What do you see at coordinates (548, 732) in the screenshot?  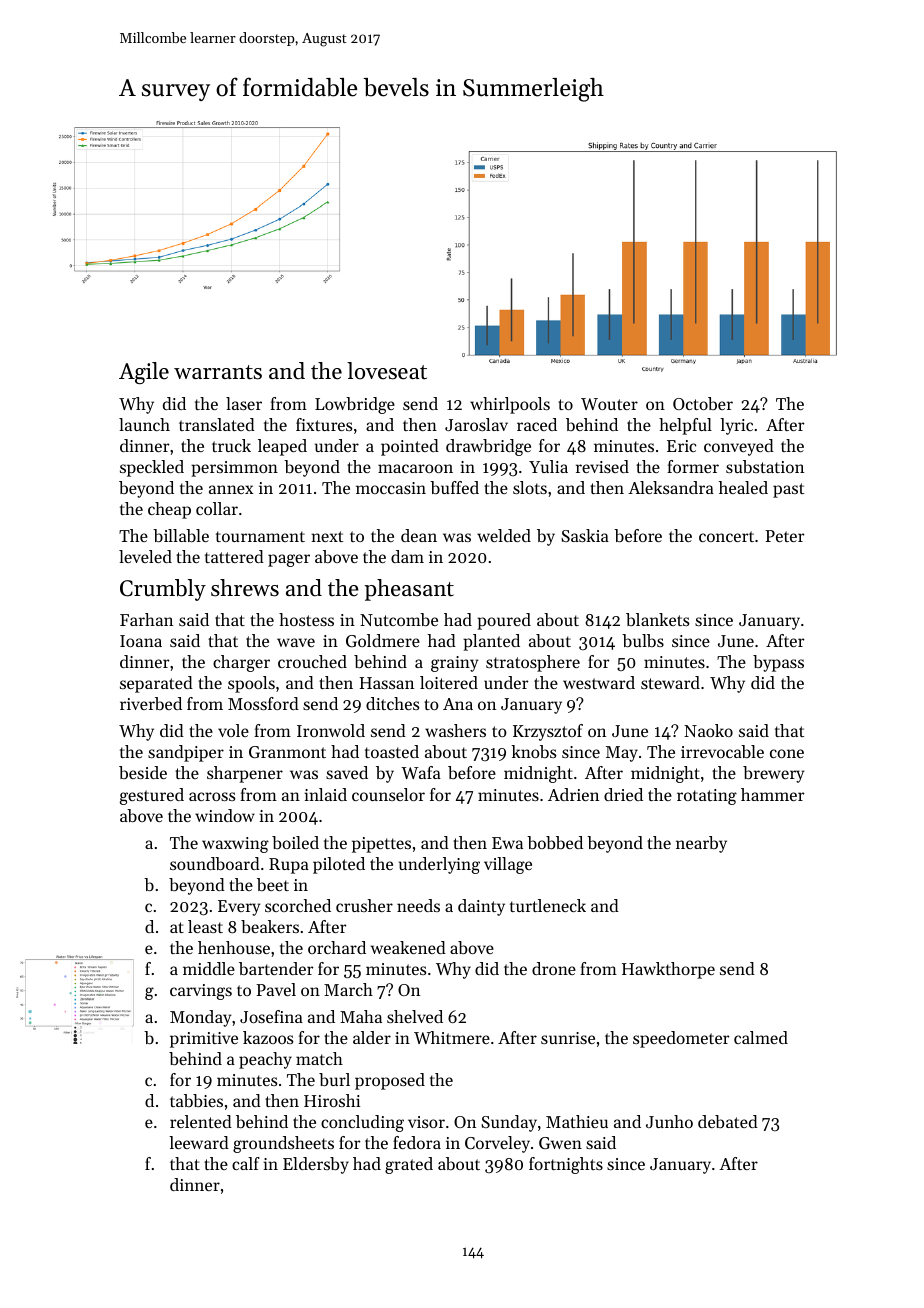 I see `Krzysztof` at bounding box center [548, 732].
